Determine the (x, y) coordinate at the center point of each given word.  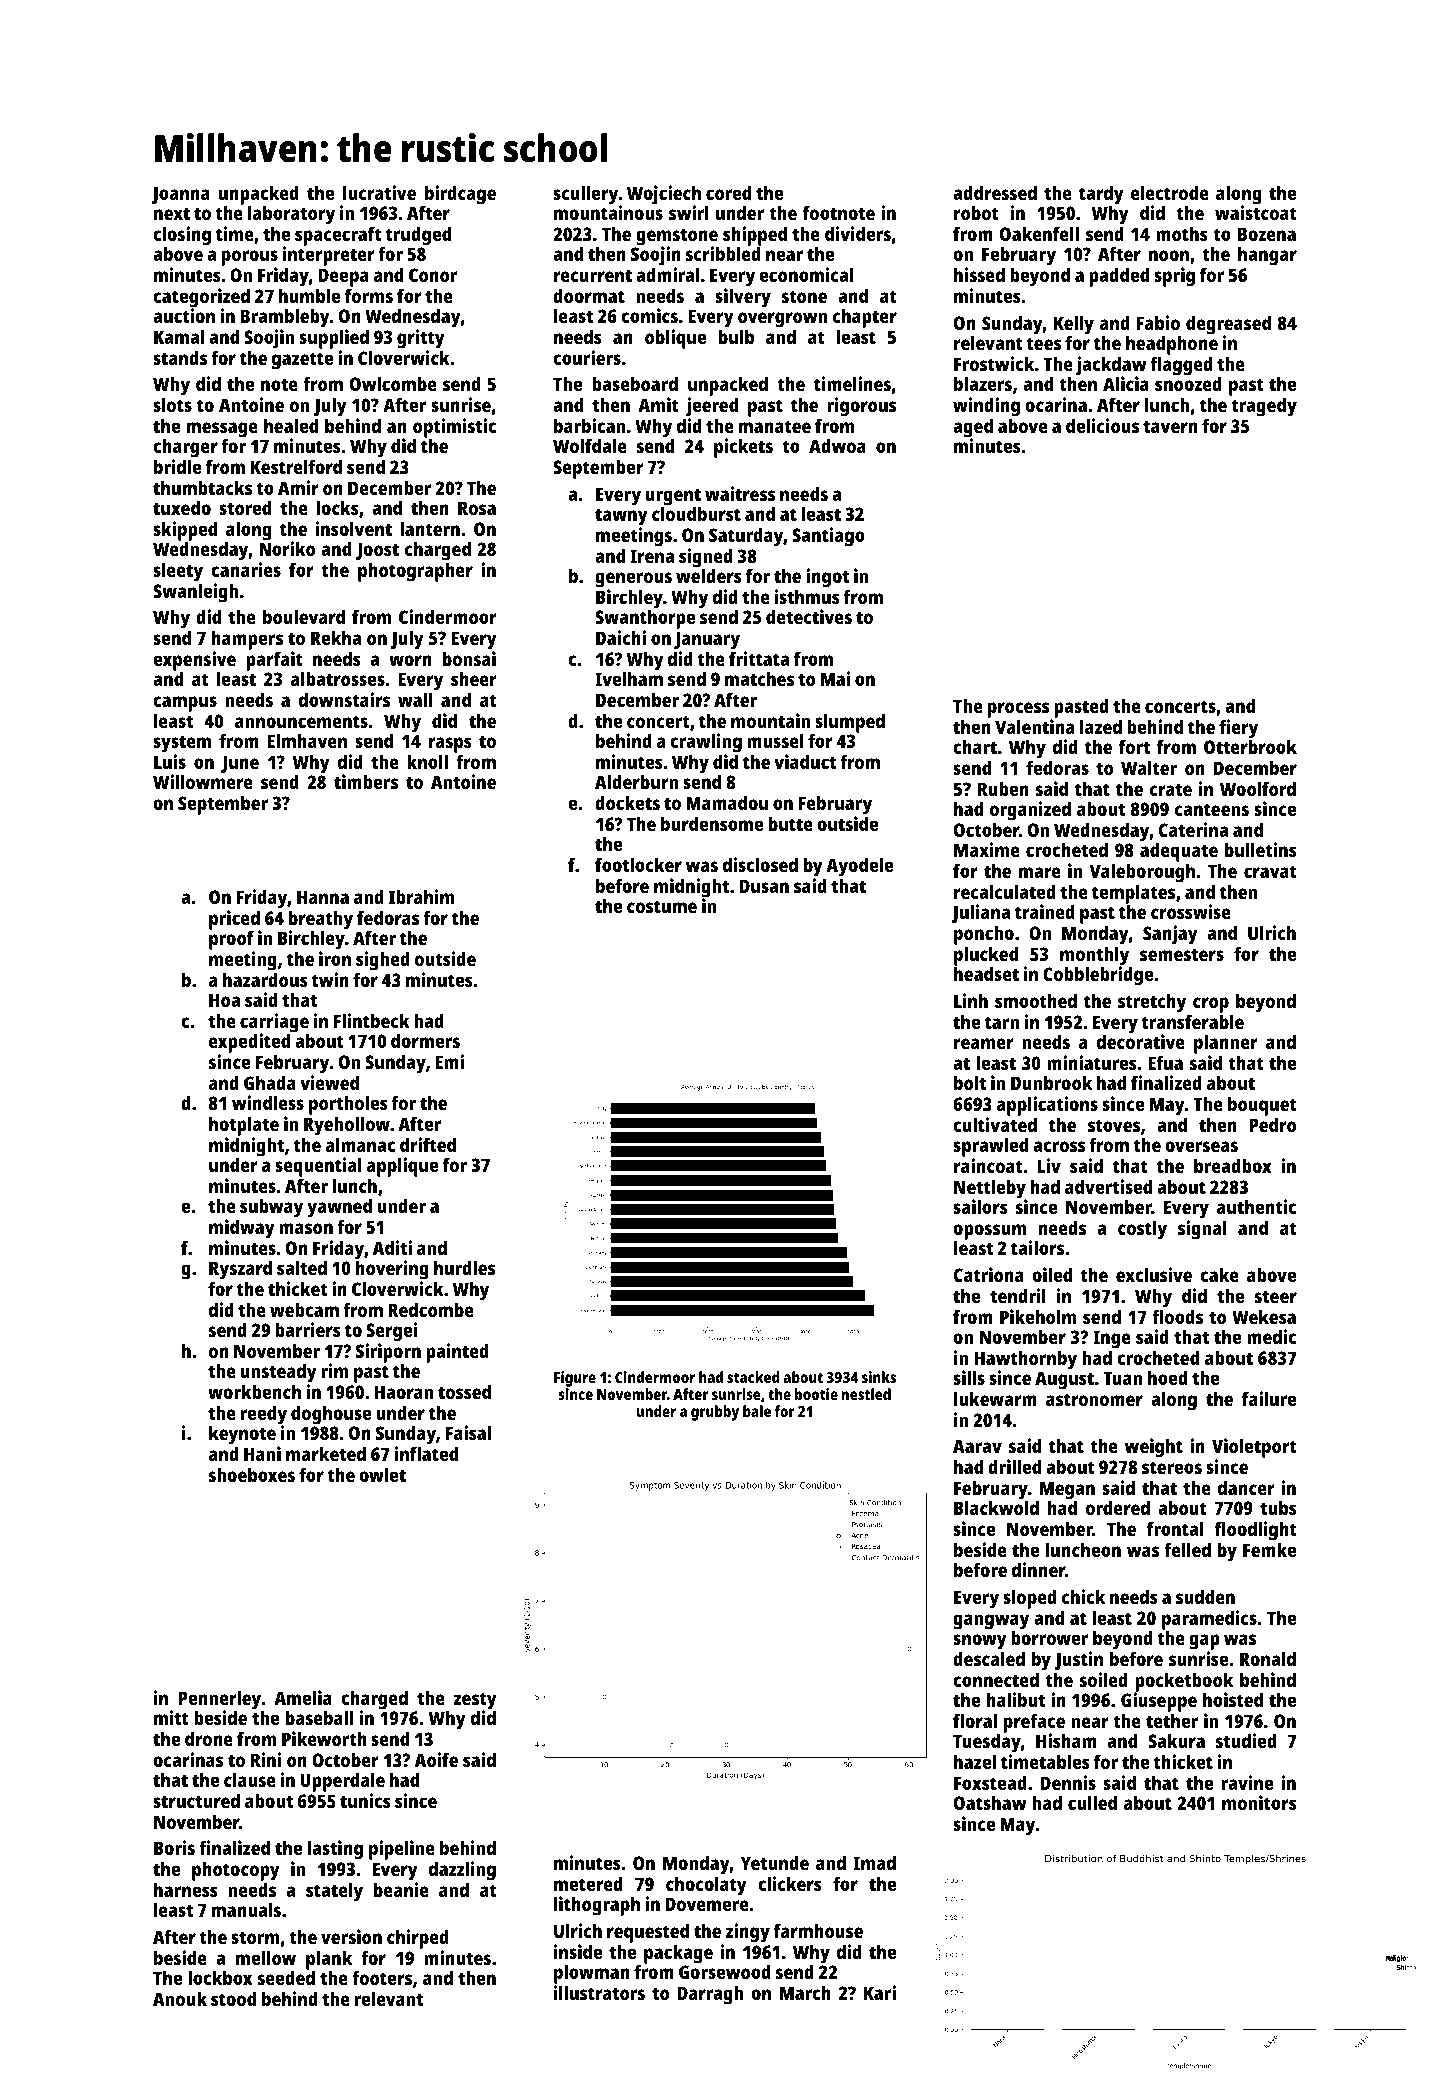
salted (302, 1267)
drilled (1014, 1466)
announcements (301, 721)
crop (1211, 1005)
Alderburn (636, 781)
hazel (975, 1761)
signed (706, 558)
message (222, 430)
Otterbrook (1250, 747)
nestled (866, 1394)
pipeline (402, 1850)
